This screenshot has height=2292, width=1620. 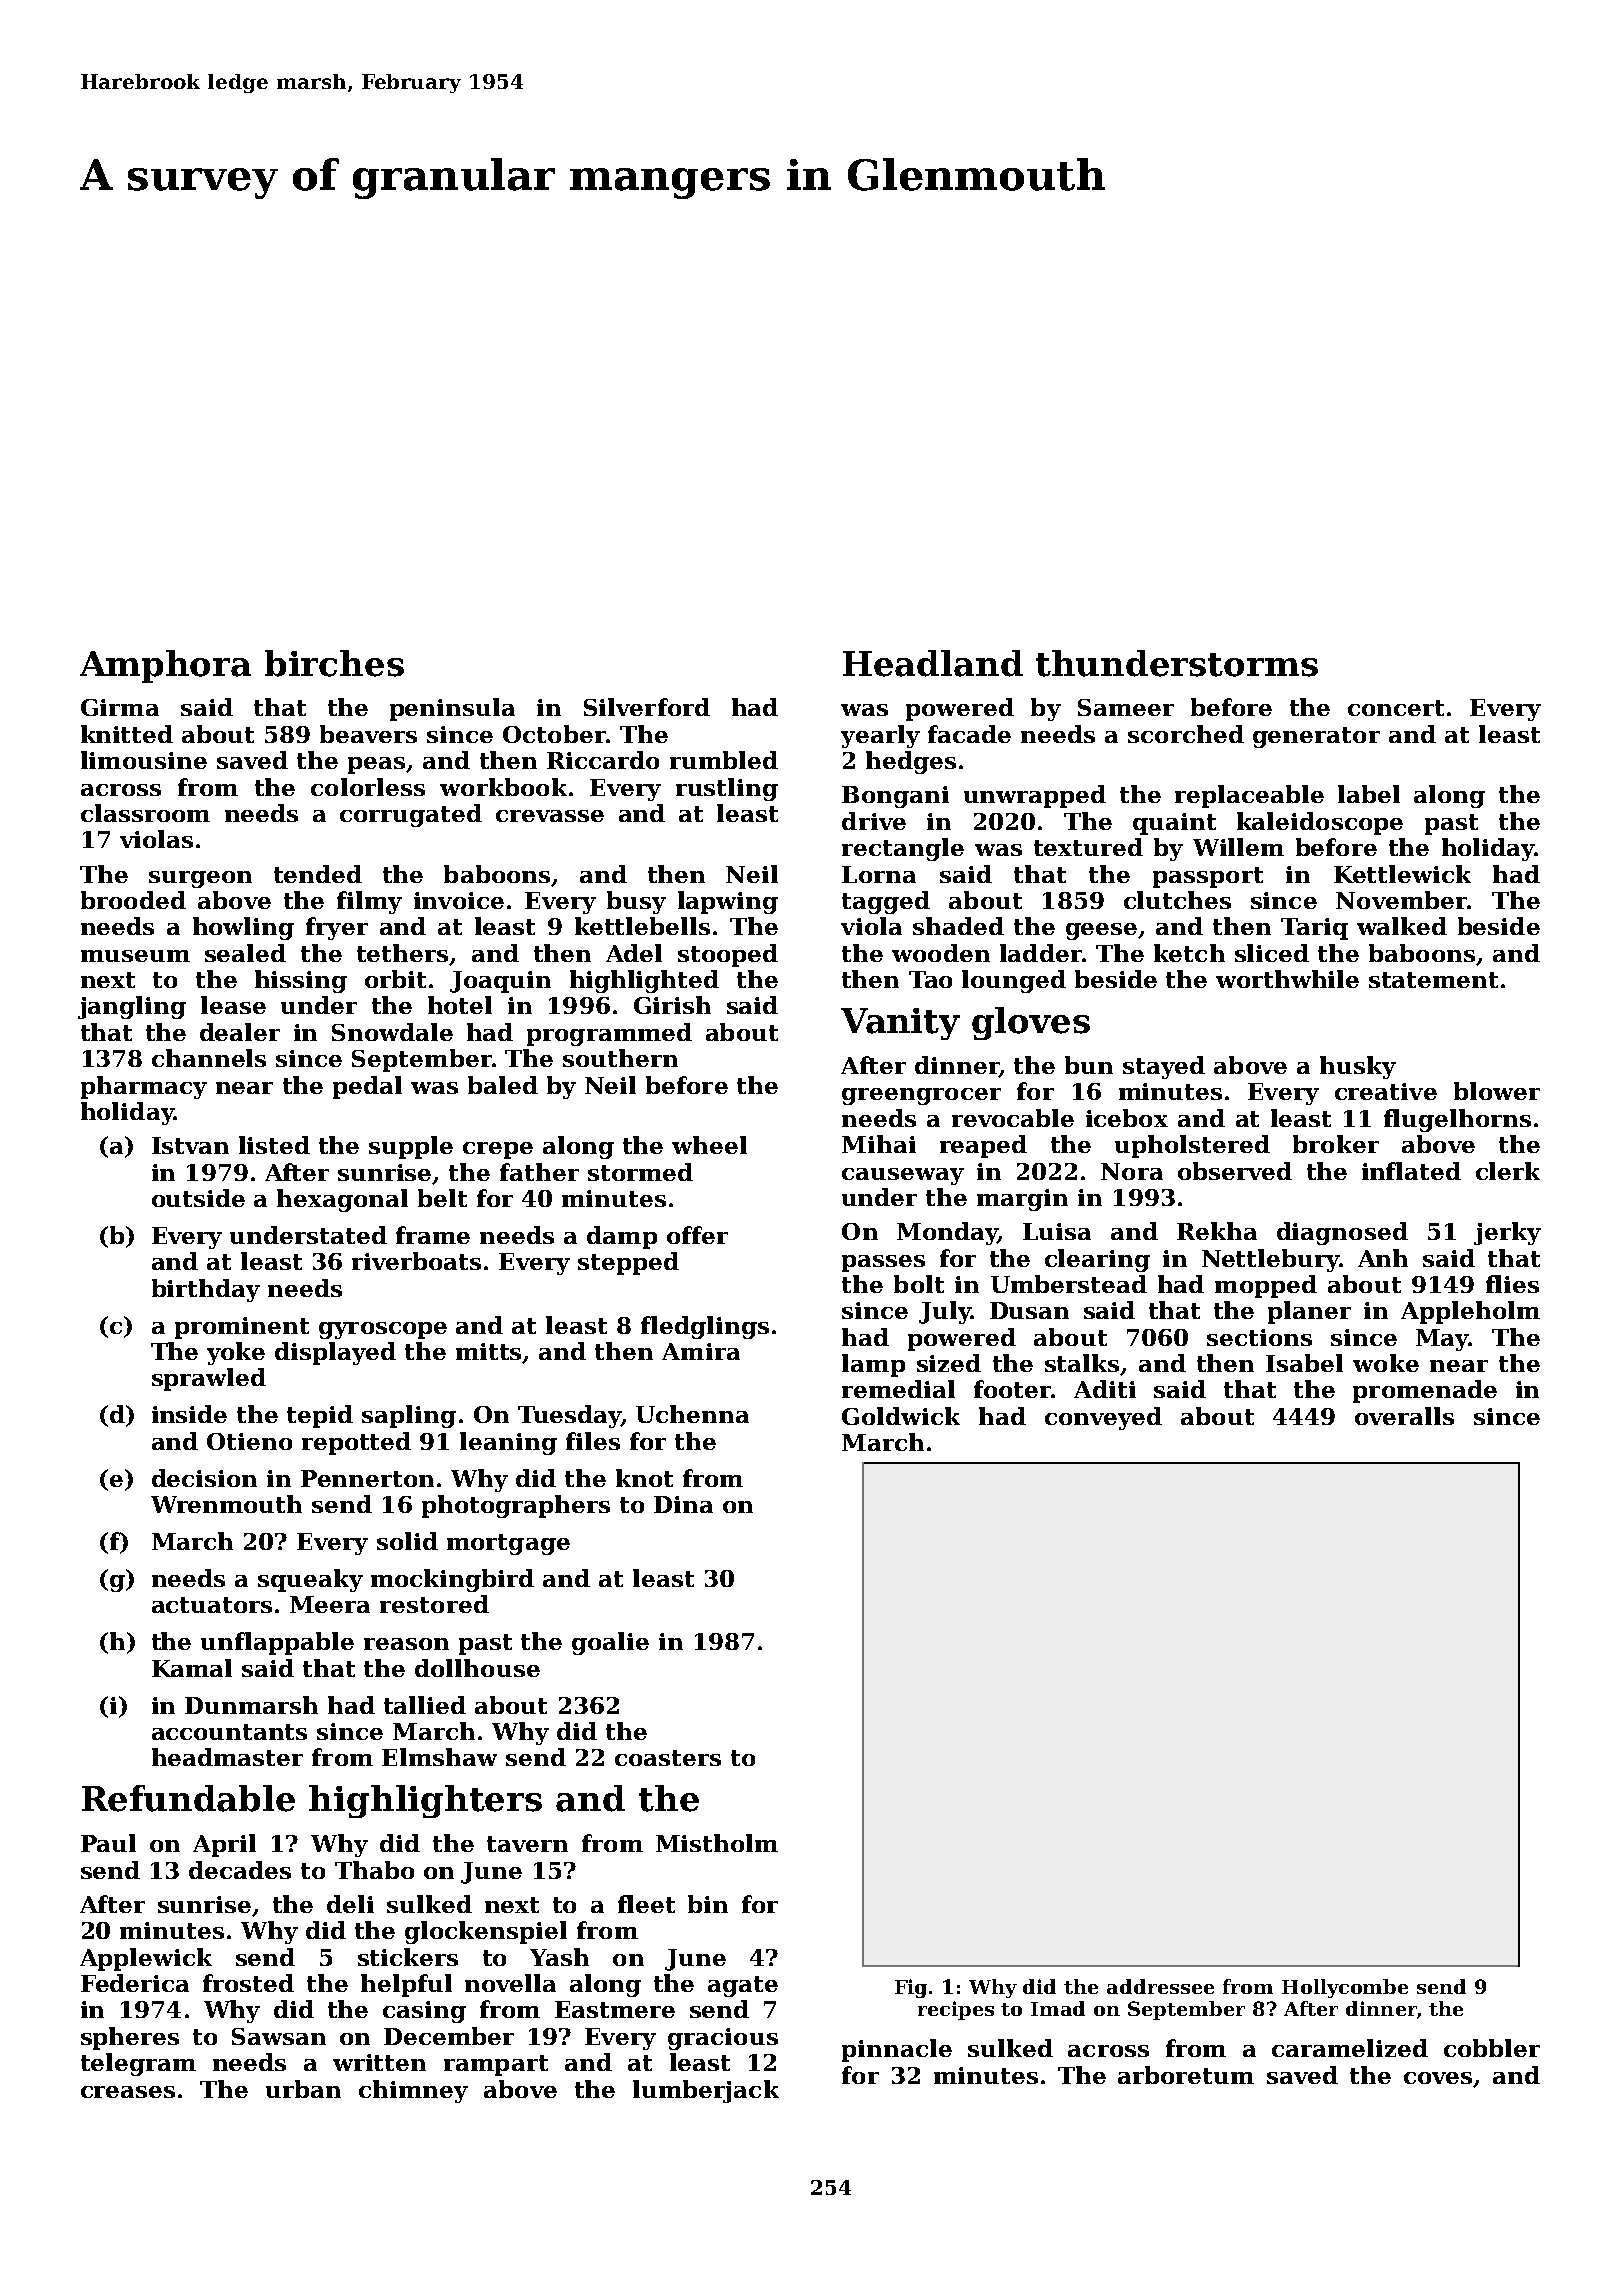 I want to click on Istvan, so click(x=190, y=1145).
